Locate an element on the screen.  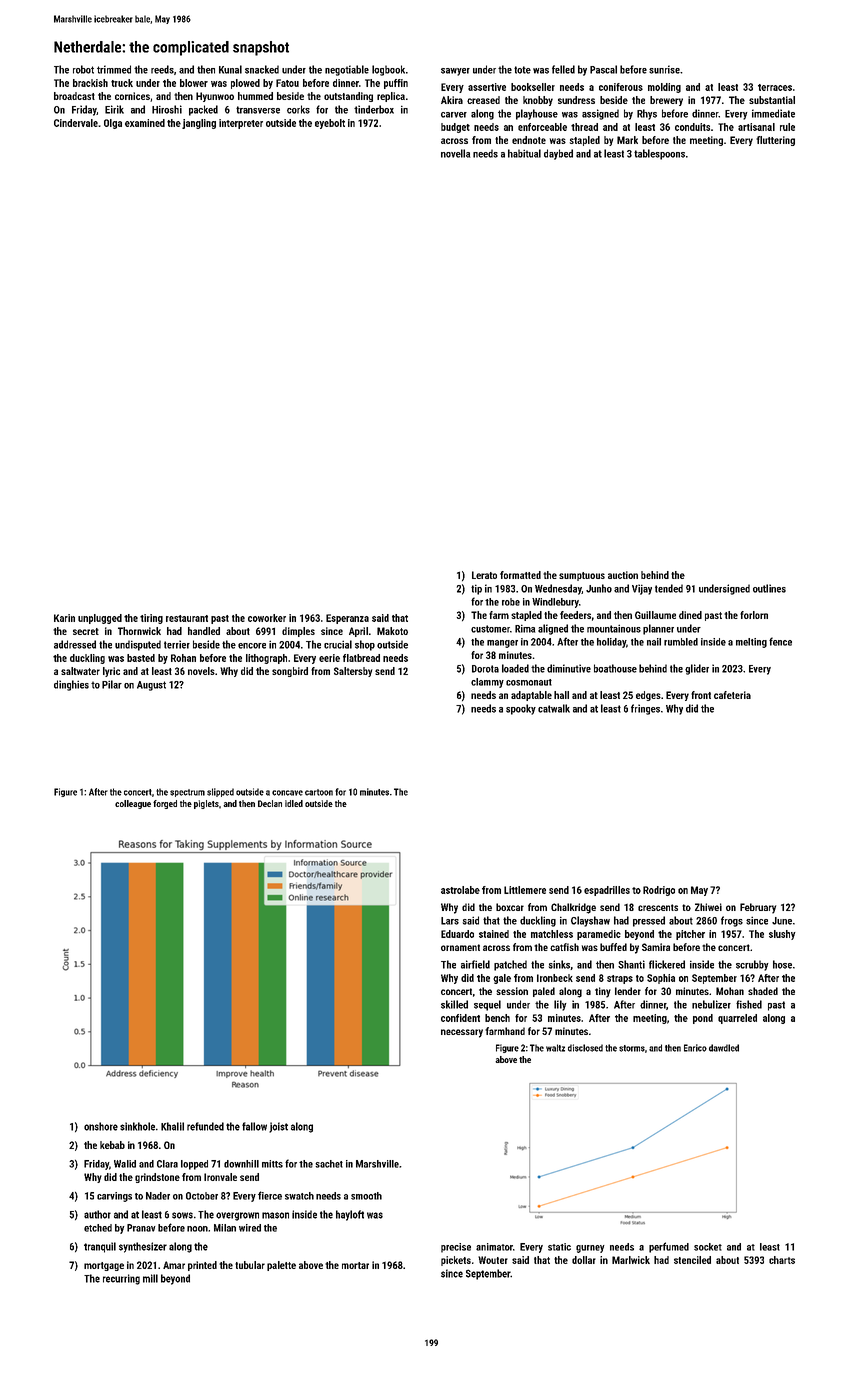
sachet is located at coordinates (329, 1164).
